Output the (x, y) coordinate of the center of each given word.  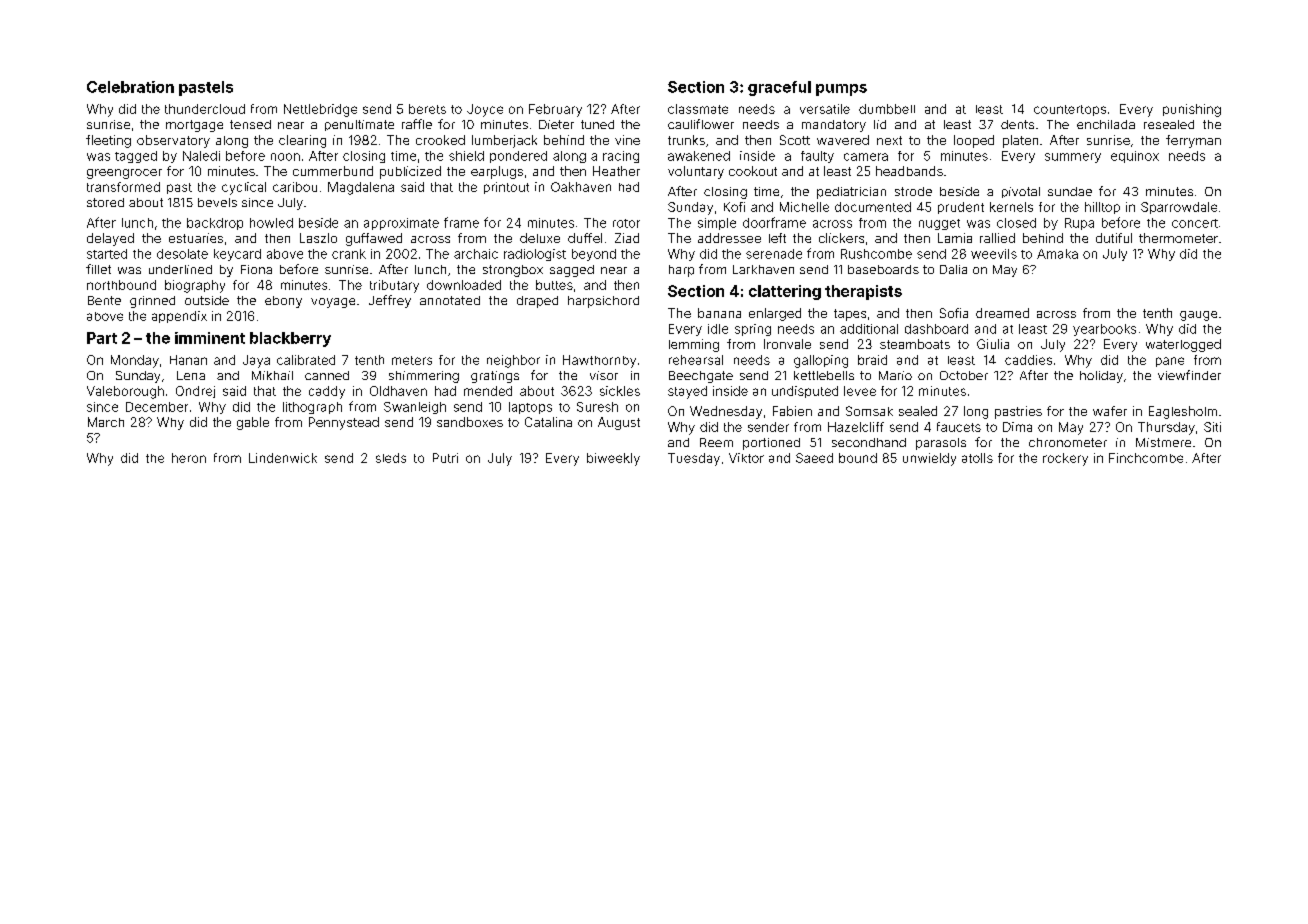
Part (102, 338)
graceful (779, 88)
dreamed (1002, 313)
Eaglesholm (1183, 412)
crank (349, 254)
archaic (476, 254)
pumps (841, 90)
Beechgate (701, 377)
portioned (771, 444)
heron (189, 458)
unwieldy (929, 459)
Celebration (130, 87)
